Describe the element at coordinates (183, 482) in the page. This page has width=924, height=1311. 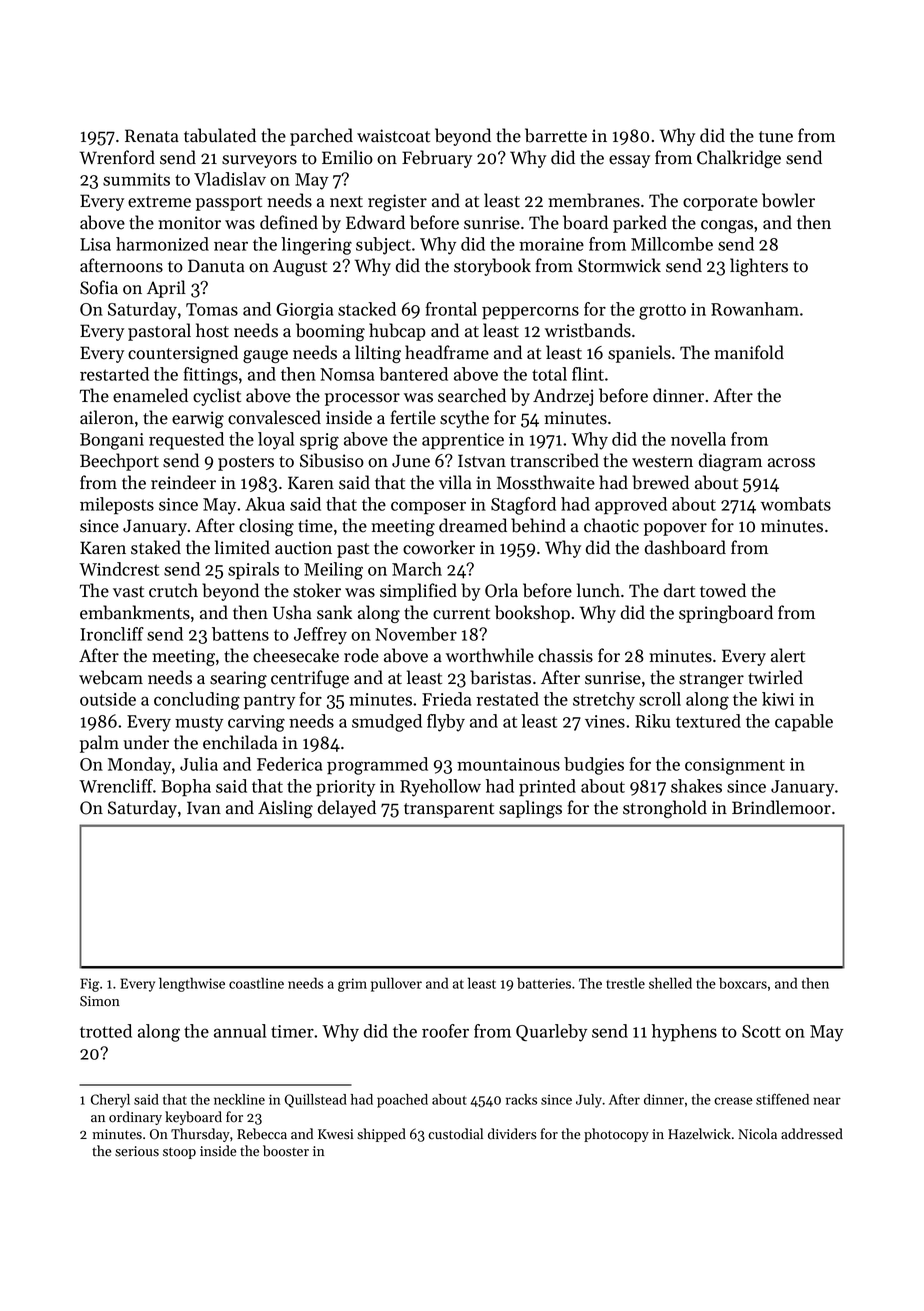
I see `reindeer` at that location.
